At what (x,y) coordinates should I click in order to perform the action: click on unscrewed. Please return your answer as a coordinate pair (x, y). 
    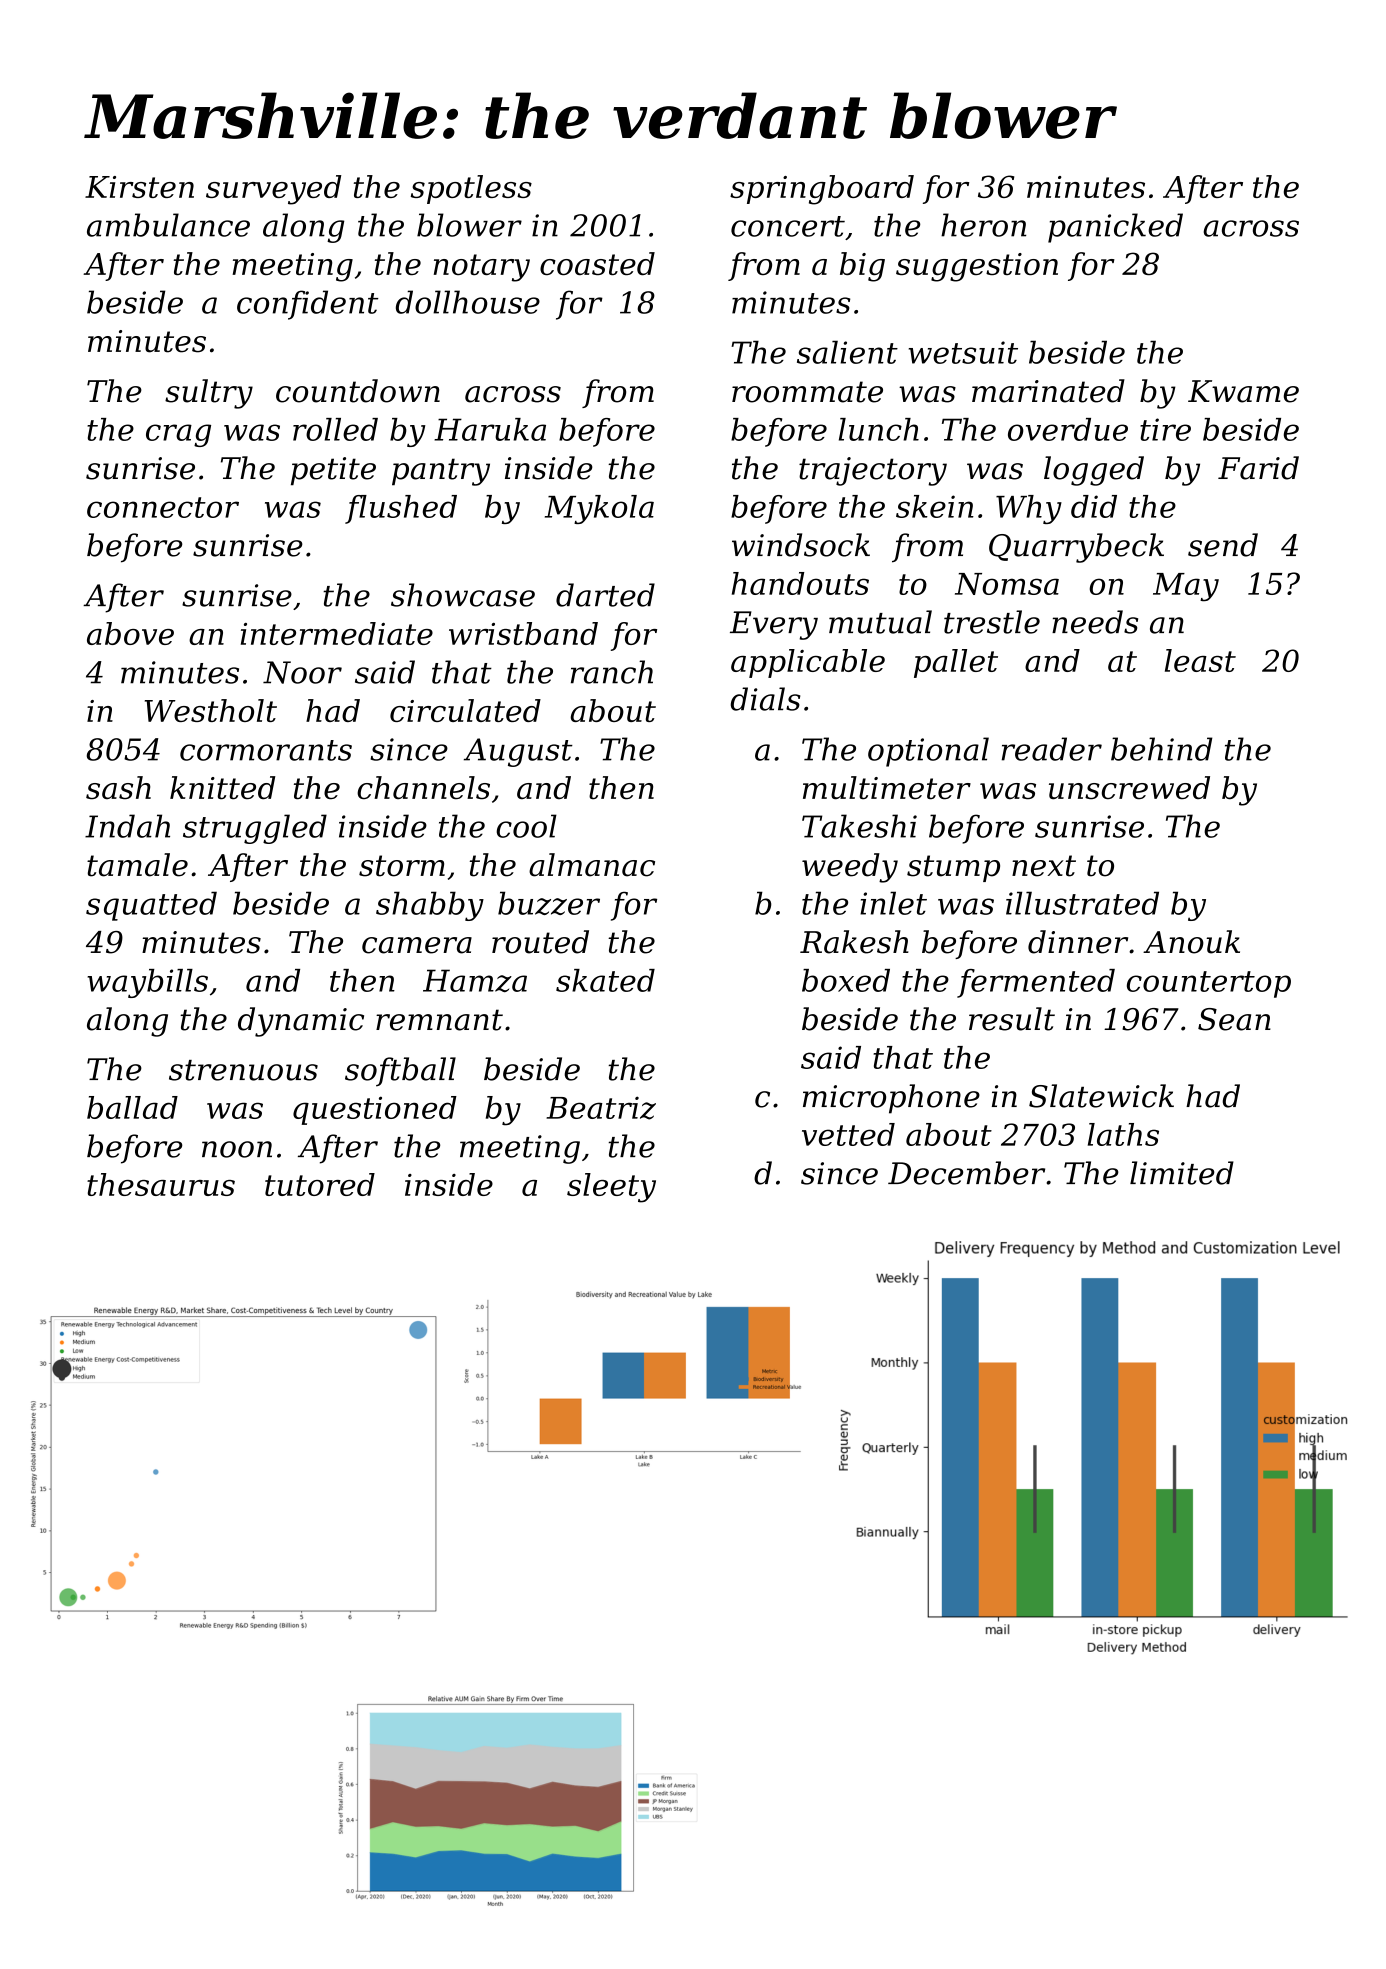
    Looking at the image, I should click on (1129, 788).
